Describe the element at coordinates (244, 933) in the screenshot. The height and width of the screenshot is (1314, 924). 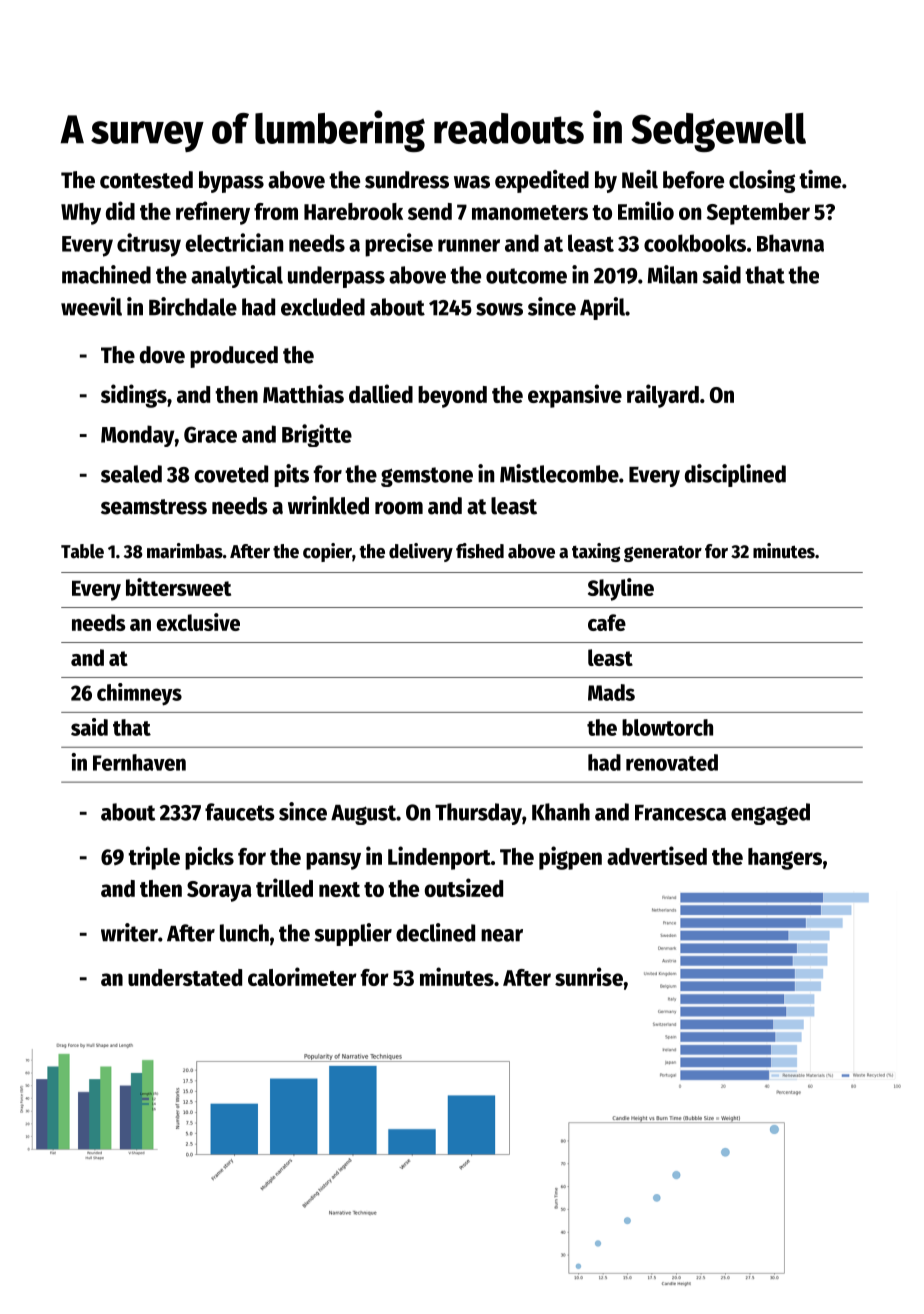
I see `lunch` at that location.
